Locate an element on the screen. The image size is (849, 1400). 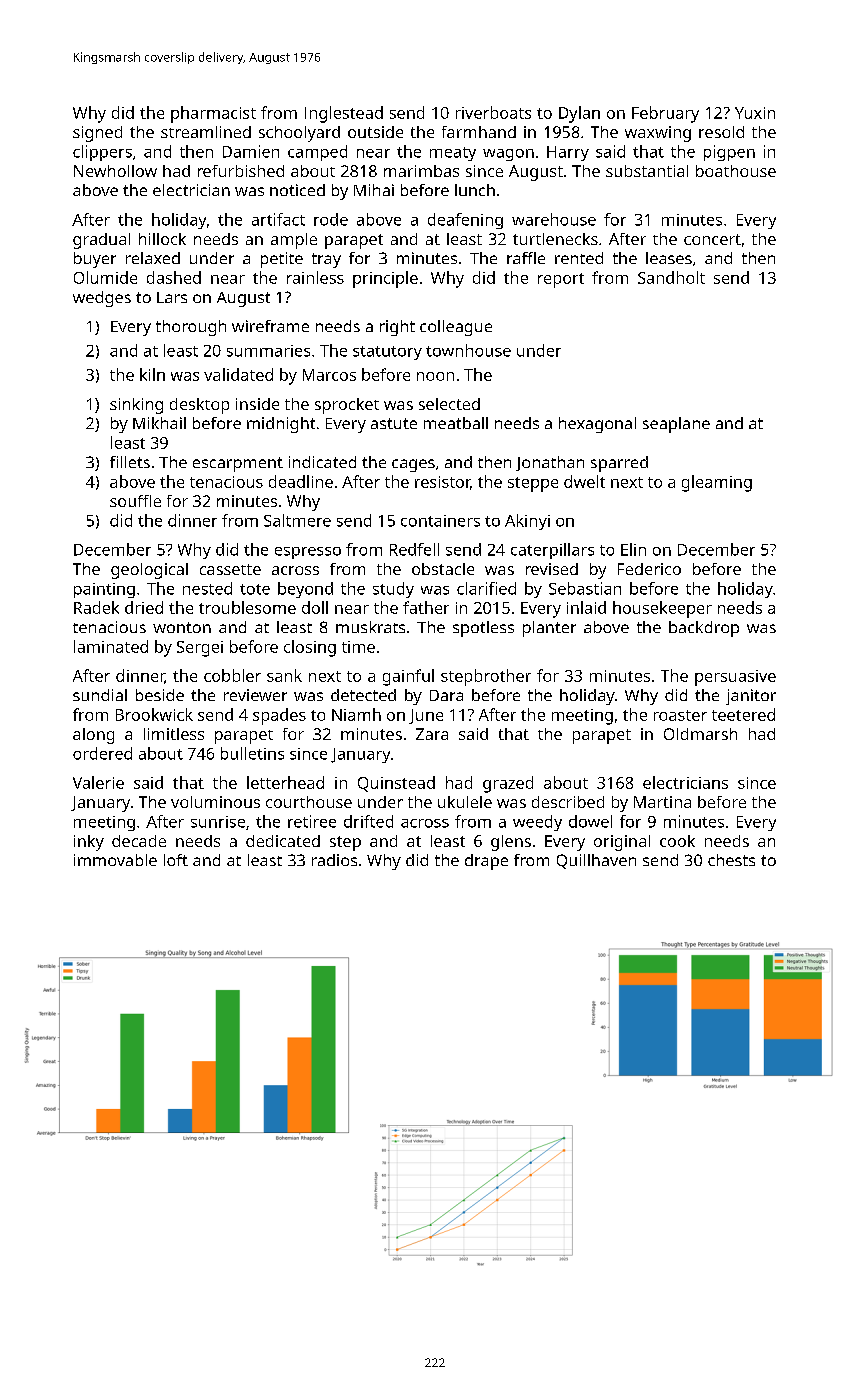
selected is located at coordinates (449, 404).
